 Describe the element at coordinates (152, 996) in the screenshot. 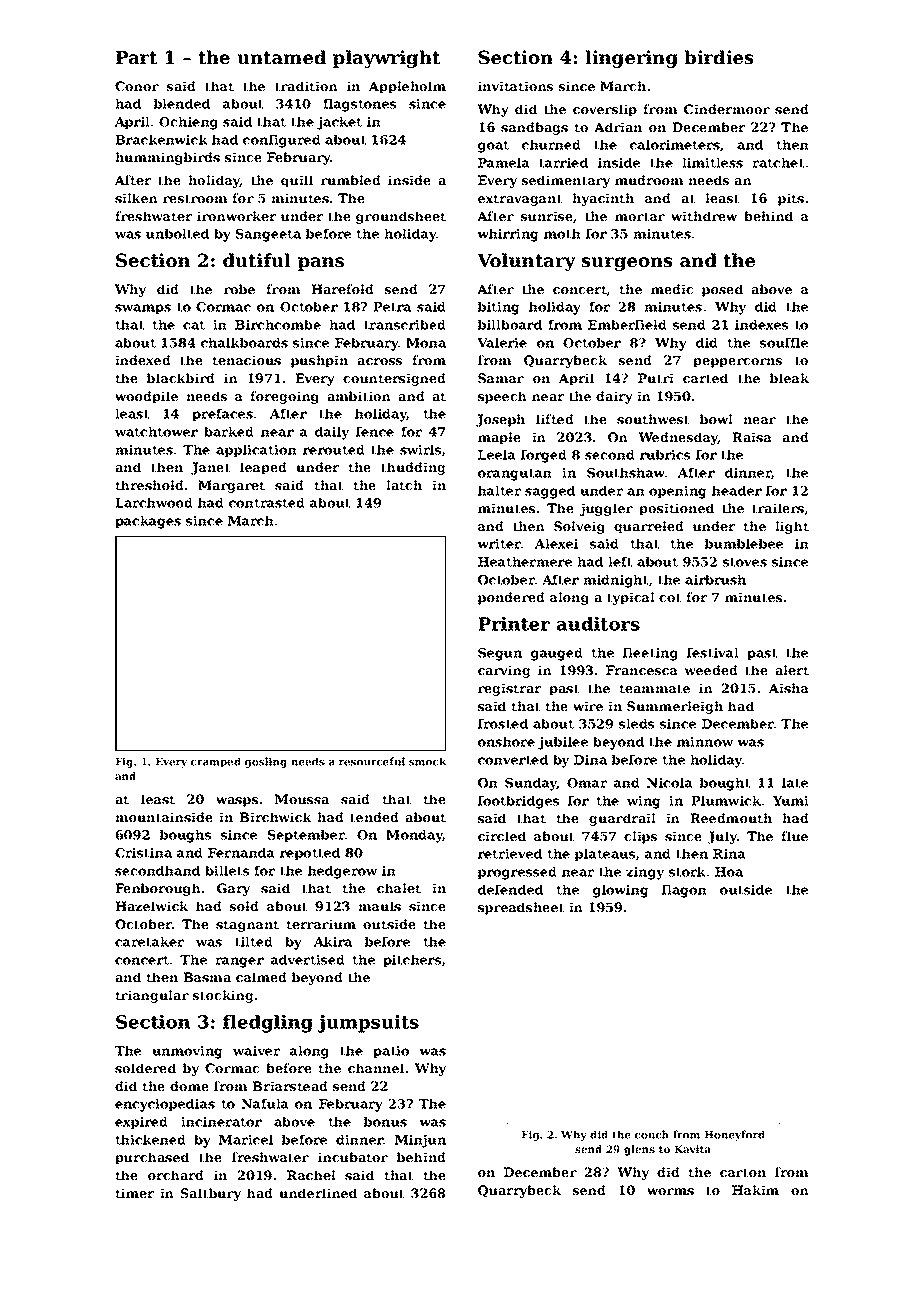

I see `triangular` at that location.
